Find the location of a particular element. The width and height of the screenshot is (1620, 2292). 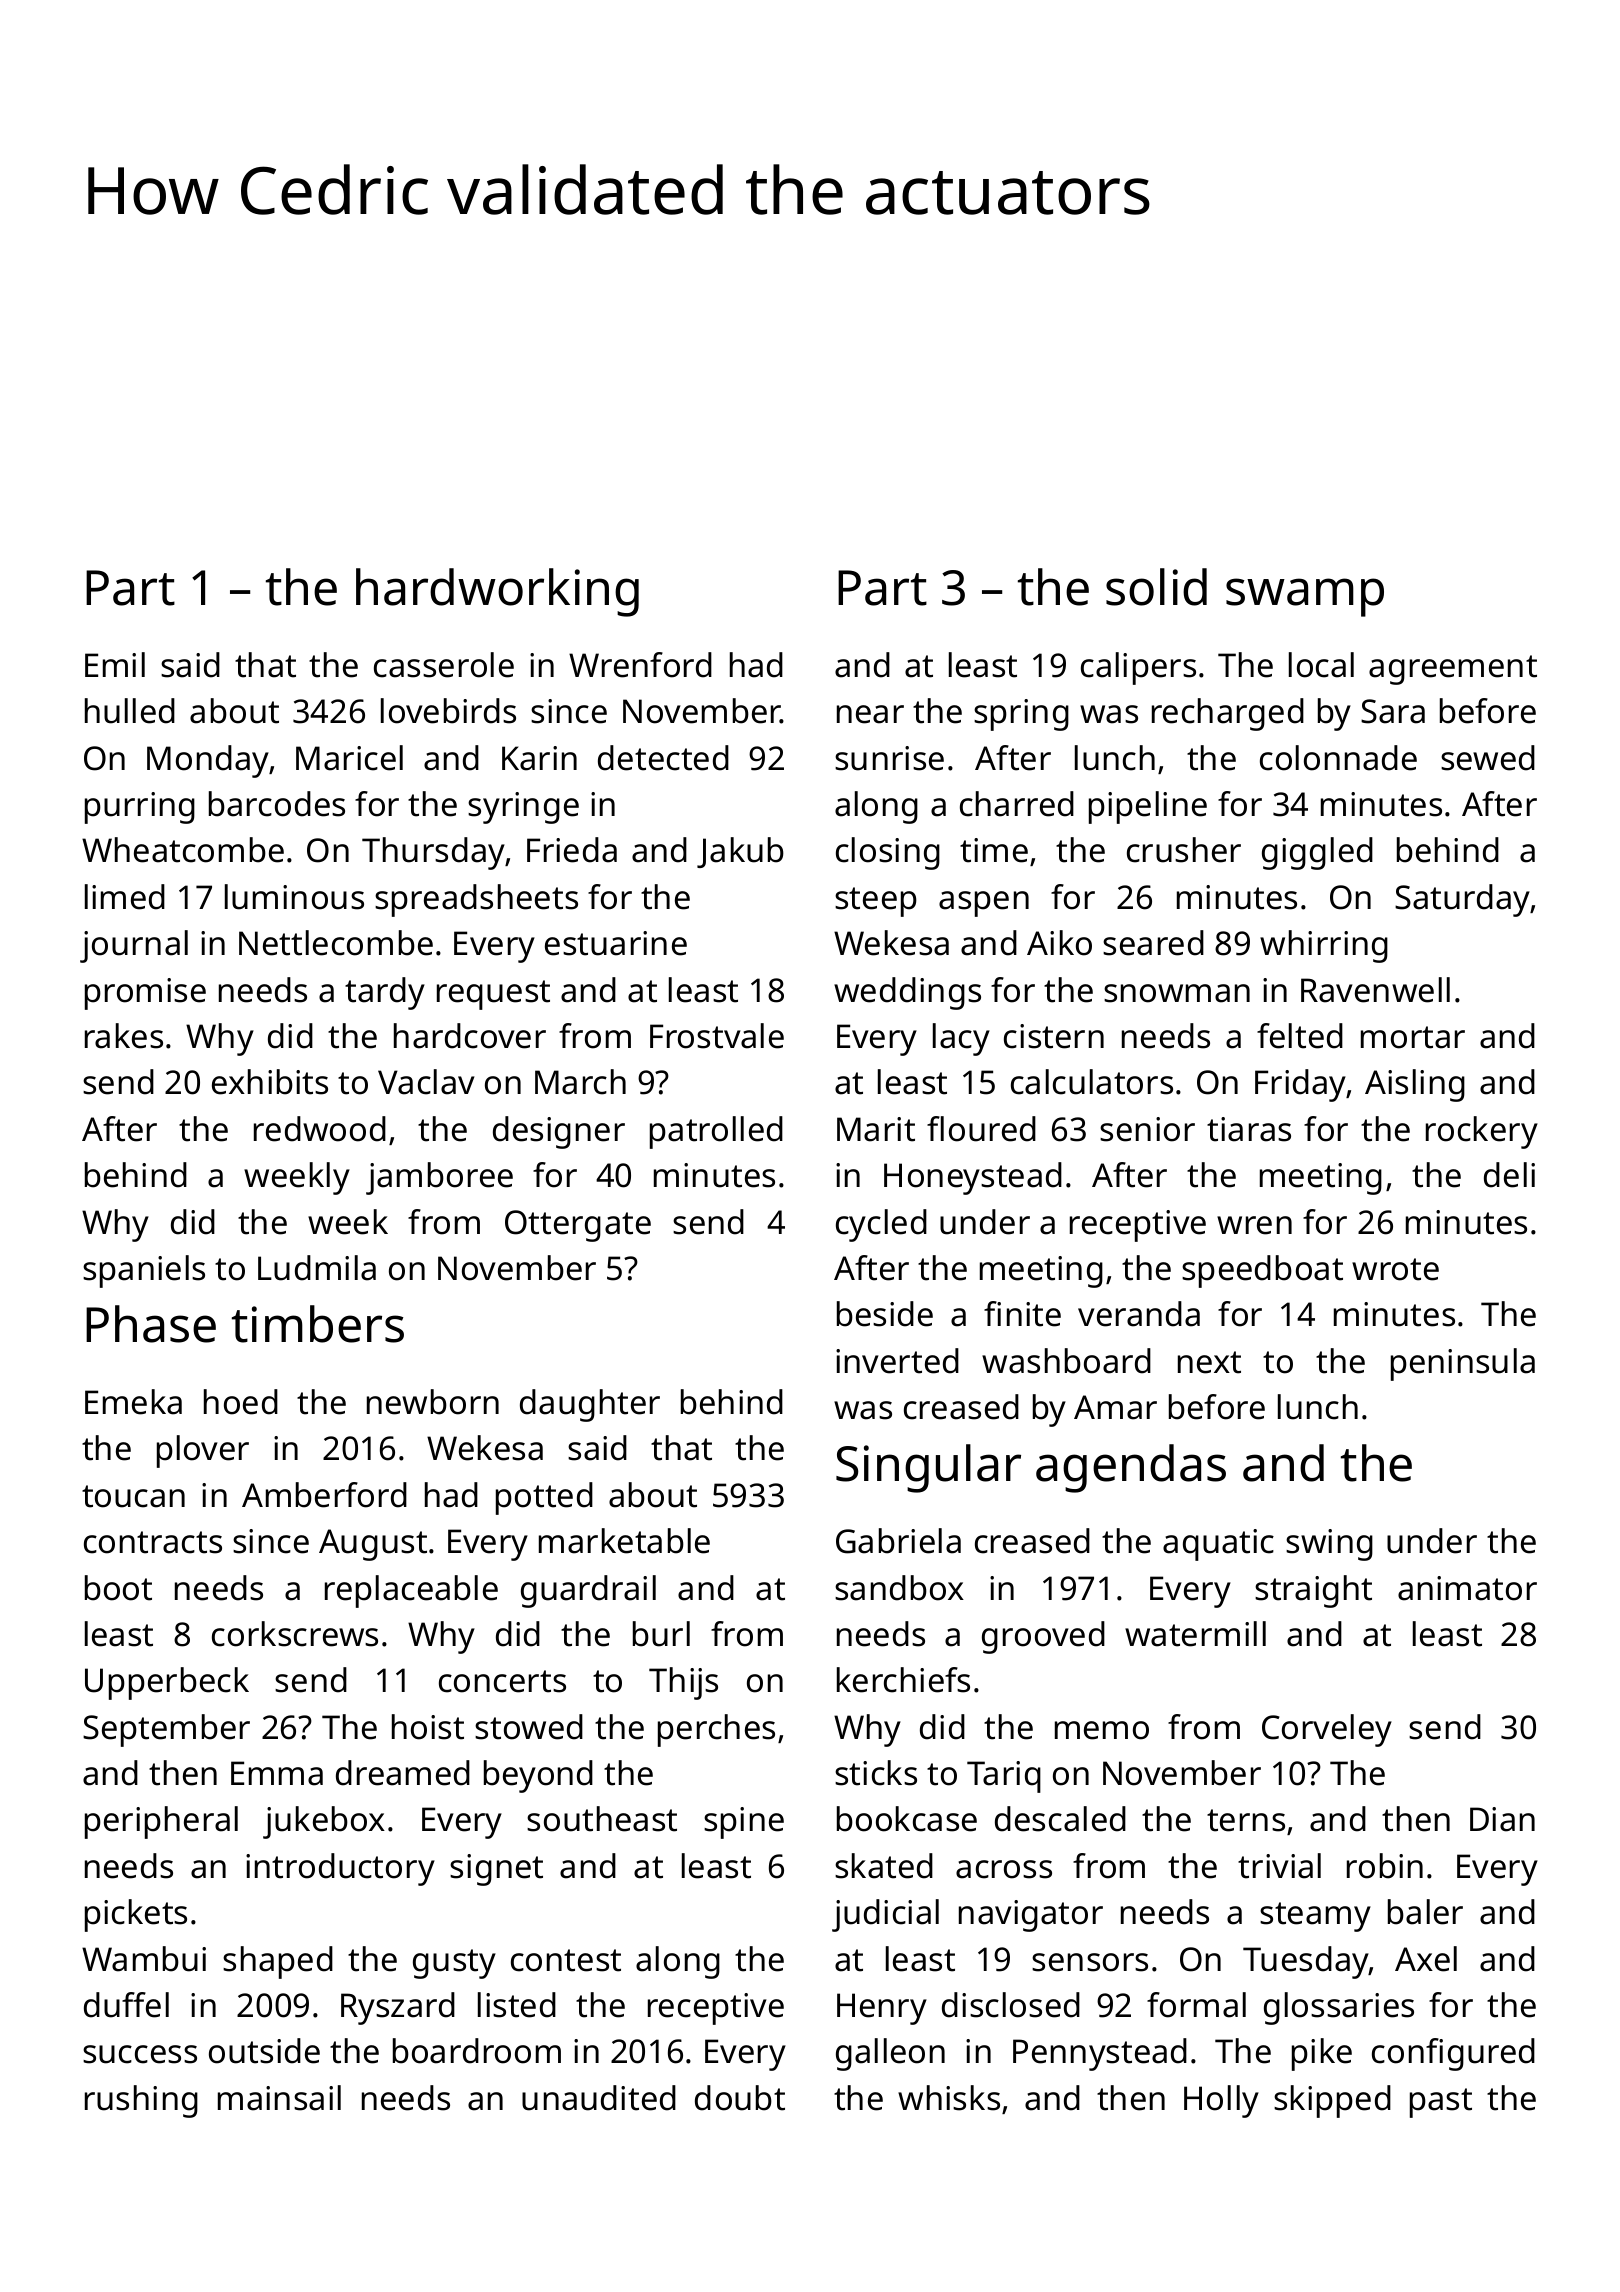

solid is located at coordinates (1156, 587).
